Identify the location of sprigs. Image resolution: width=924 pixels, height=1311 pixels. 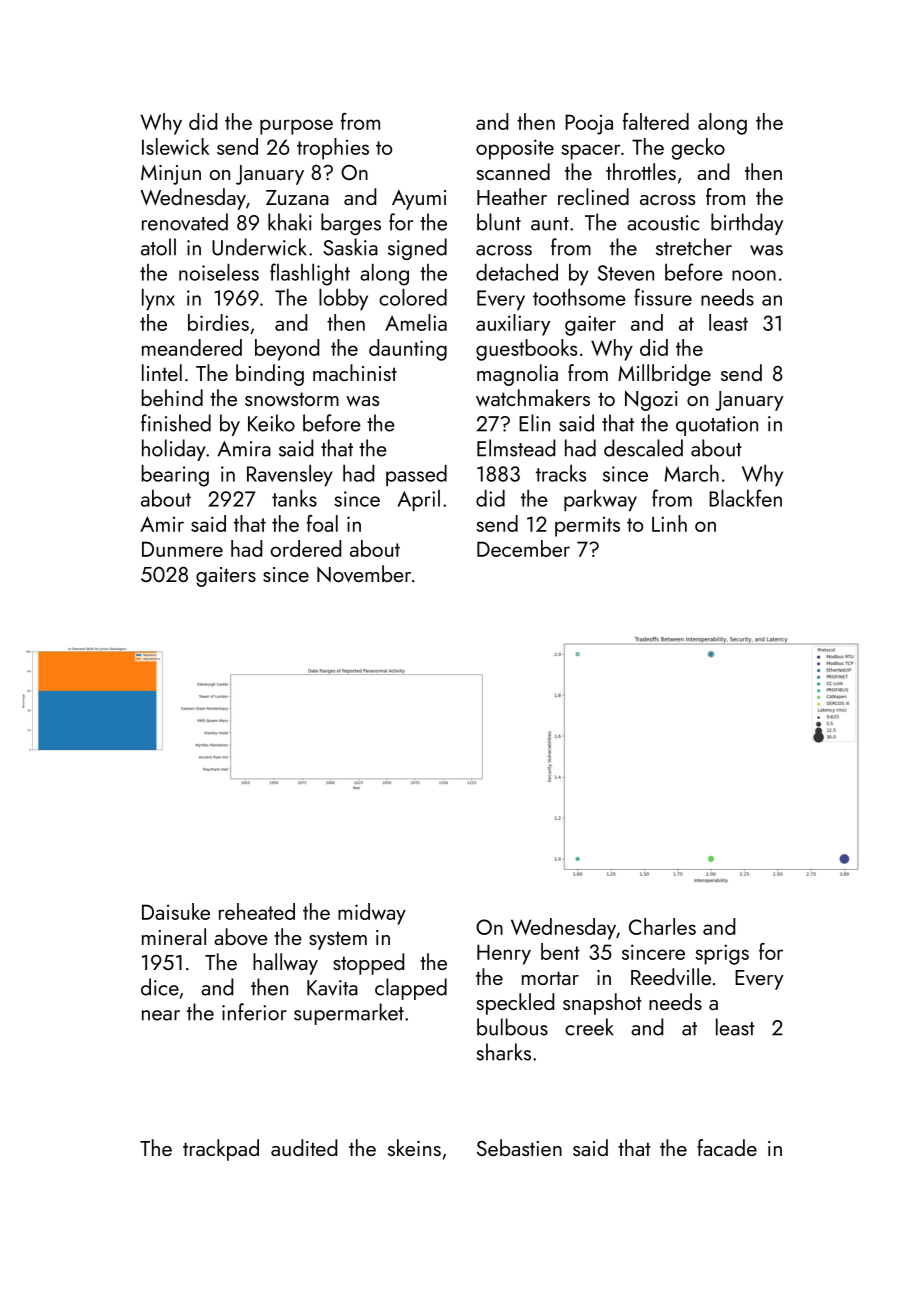
(722, 954).
